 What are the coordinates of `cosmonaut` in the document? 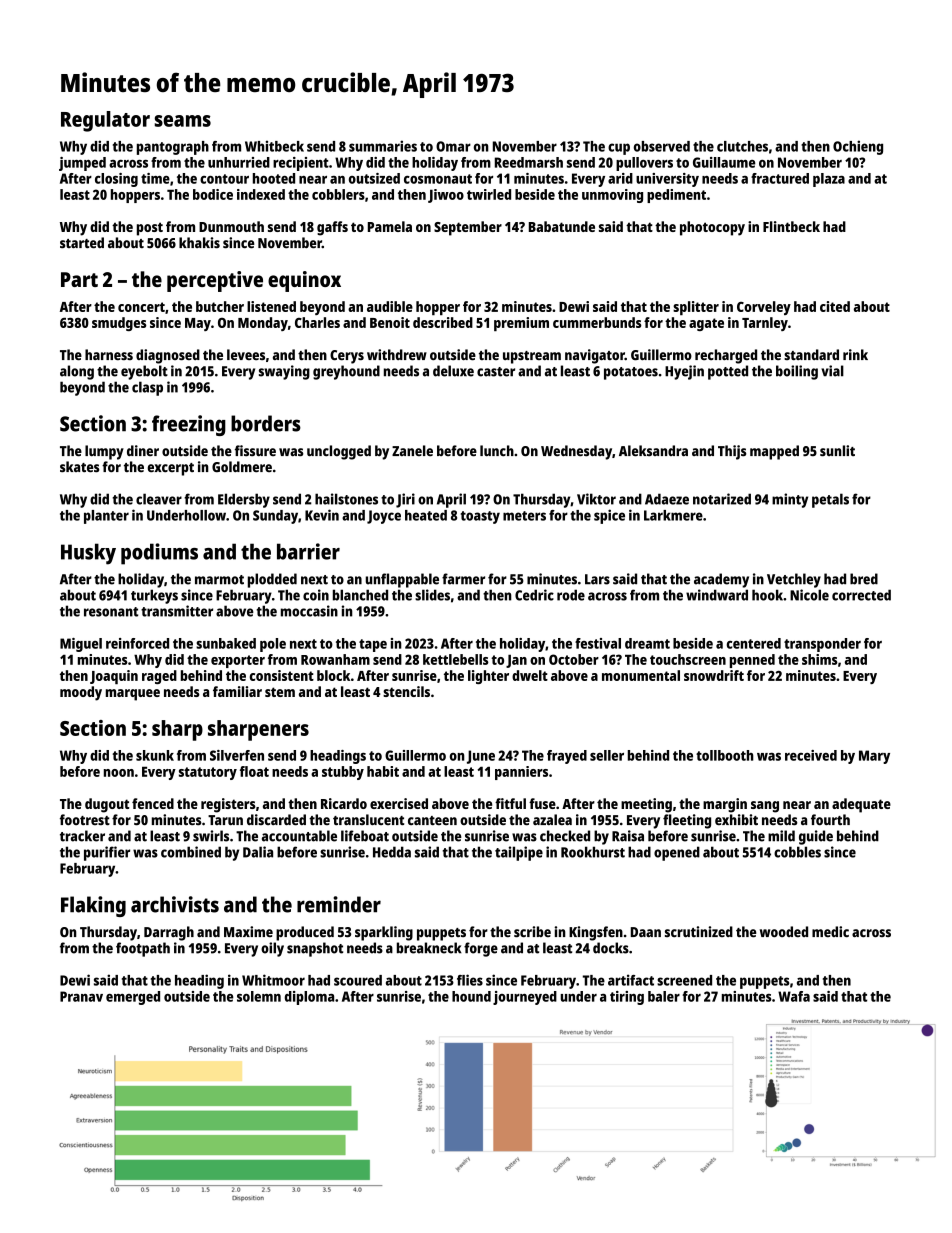 It's located at (438, 179).
